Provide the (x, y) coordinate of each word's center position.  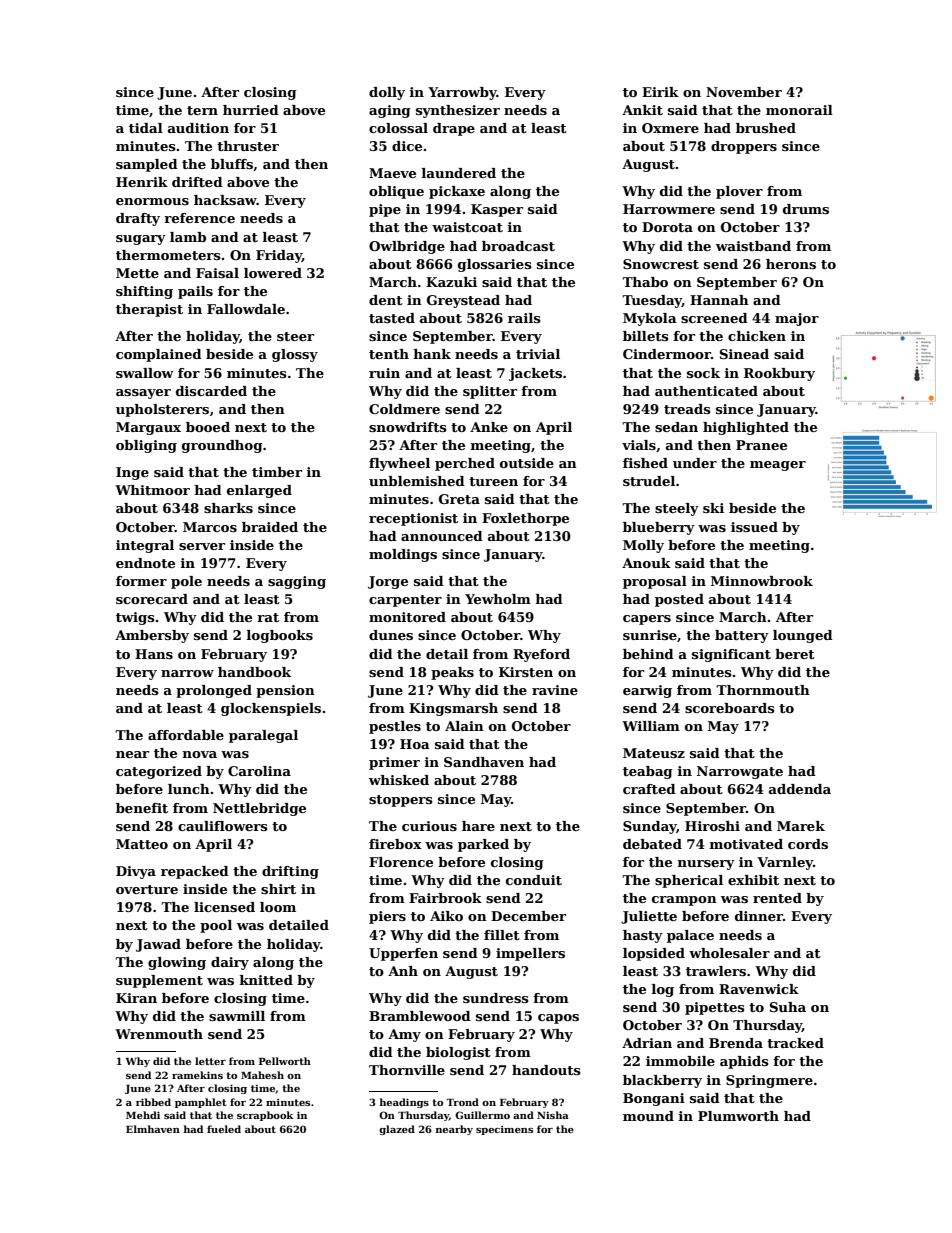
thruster (248, 146)
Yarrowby (462, 93)
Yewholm (498, 599)
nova (200, 754)
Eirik (660, 92)
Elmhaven (153, 1129)
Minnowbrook (762, 581)
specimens (504, 1130)
